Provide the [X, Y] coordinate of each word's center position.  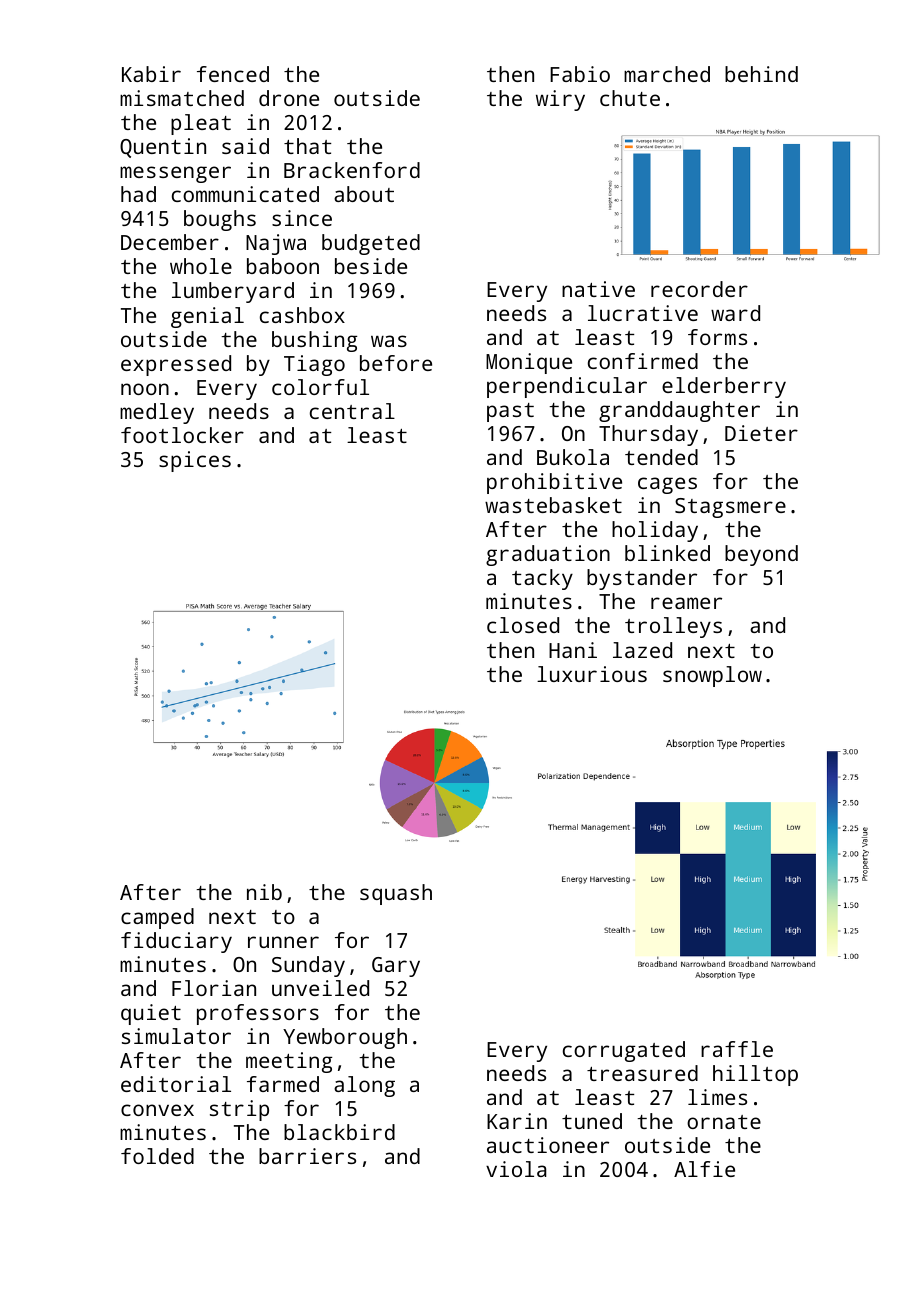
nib [264, 892]
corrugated [624, 1051]
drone [289, 98]
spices [195, 461]
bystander [642, 579]
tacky [542, 579]
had [138, 194]
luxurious [592, 674]
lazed [642, 650]
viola [516, 1169]
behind [761, 74]
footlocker [182, 435]
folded [157, 1156]
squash [396, 894]
